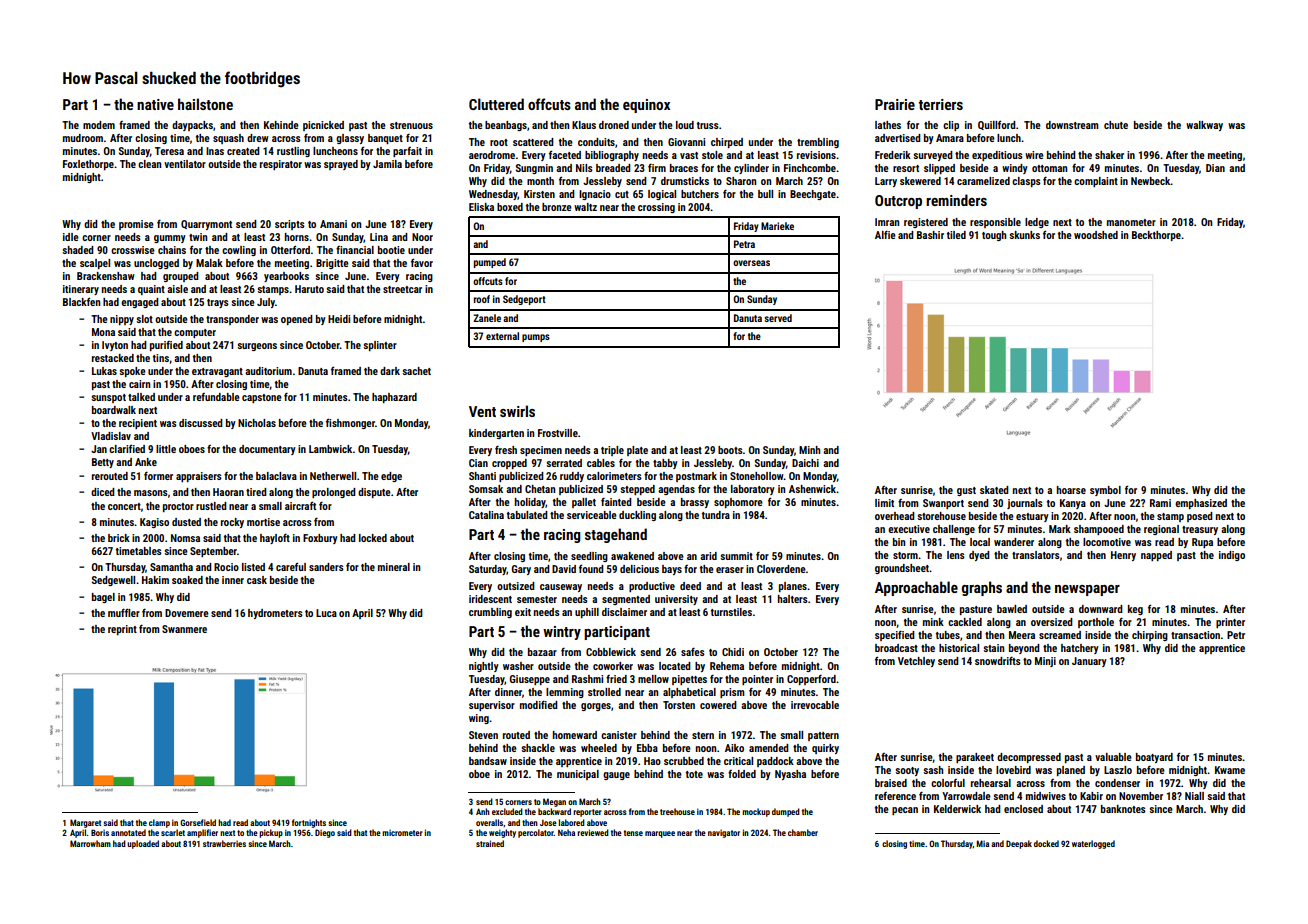 Image resolution: width=1308 pixels, height=924 pixels. Describe the element at coordinates (1096, 235) in the page. I see `woodshed` at that location.
